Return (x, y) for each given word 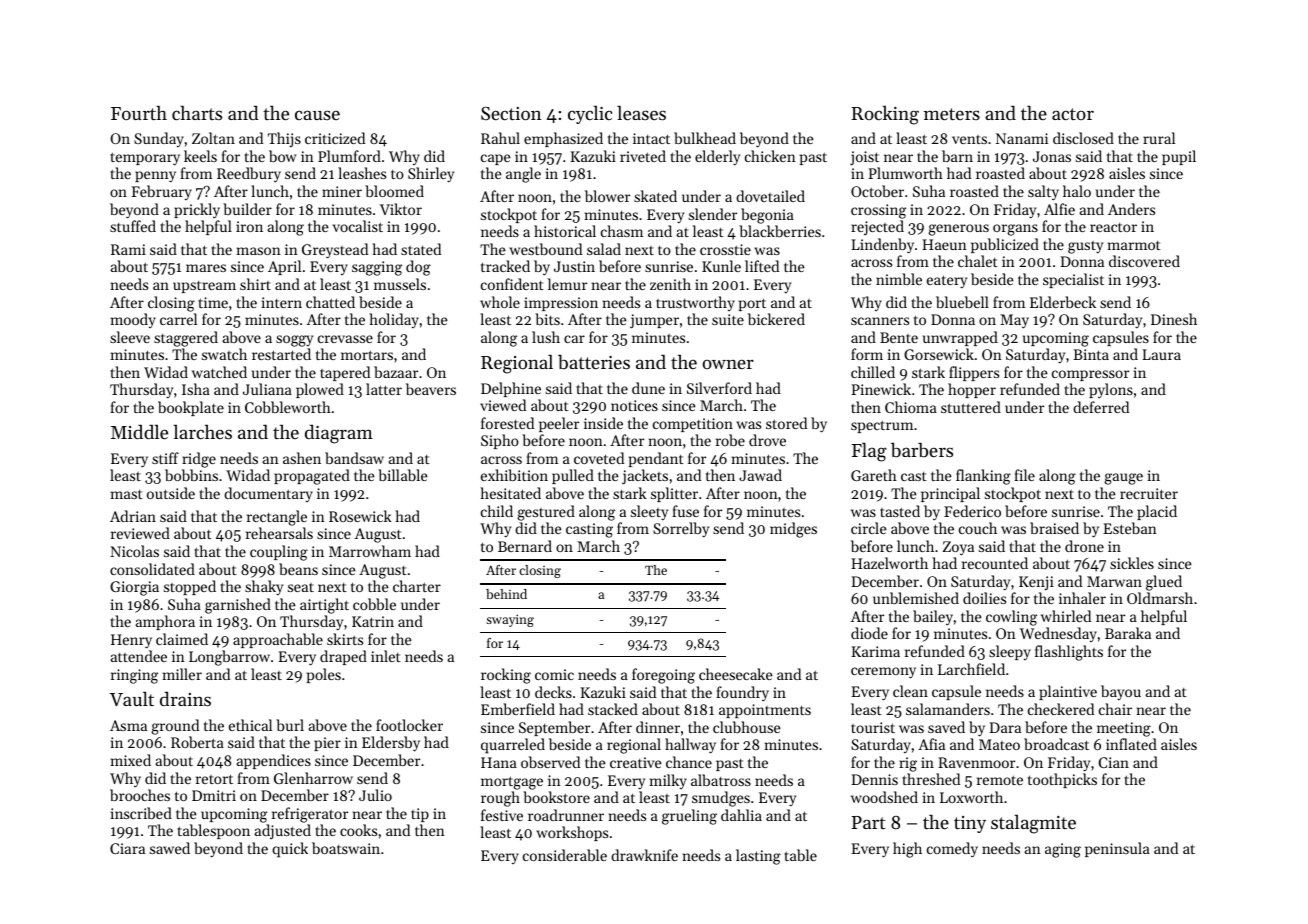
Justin (574, 266)
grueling (689, 817)
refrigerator (310, 815)
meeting (1124, 729)
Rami (128, 249)
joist (864, 158)
